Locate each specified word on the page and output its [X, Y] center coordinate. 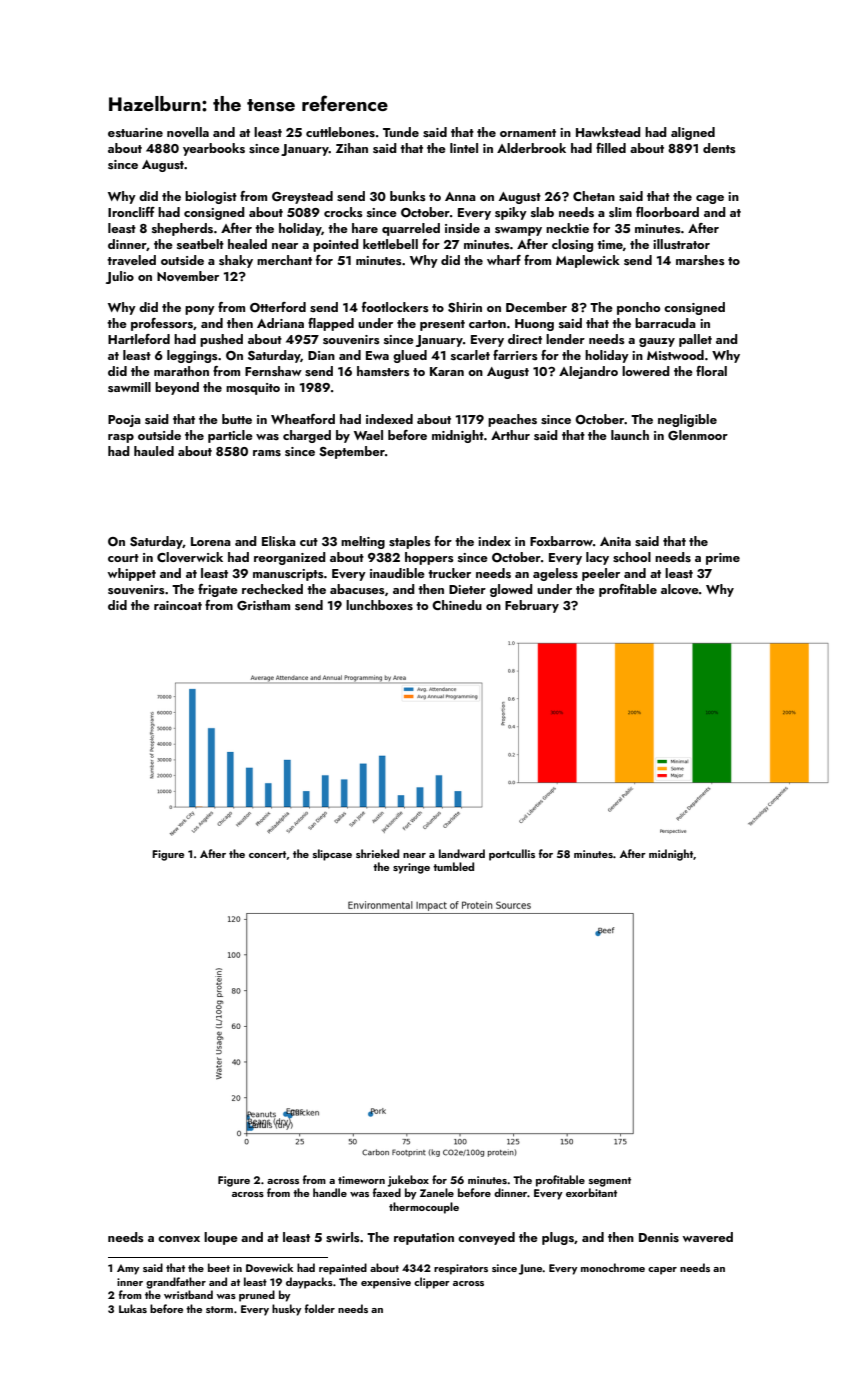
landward [462, 853]
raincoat [178, 605]
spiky [511, 213]
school [632, 557]
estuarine [135, 132]
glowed [511, 590]
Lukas [133, 1308]
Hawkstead [608, 132]
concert [267, 854]
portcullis [512, 855]
